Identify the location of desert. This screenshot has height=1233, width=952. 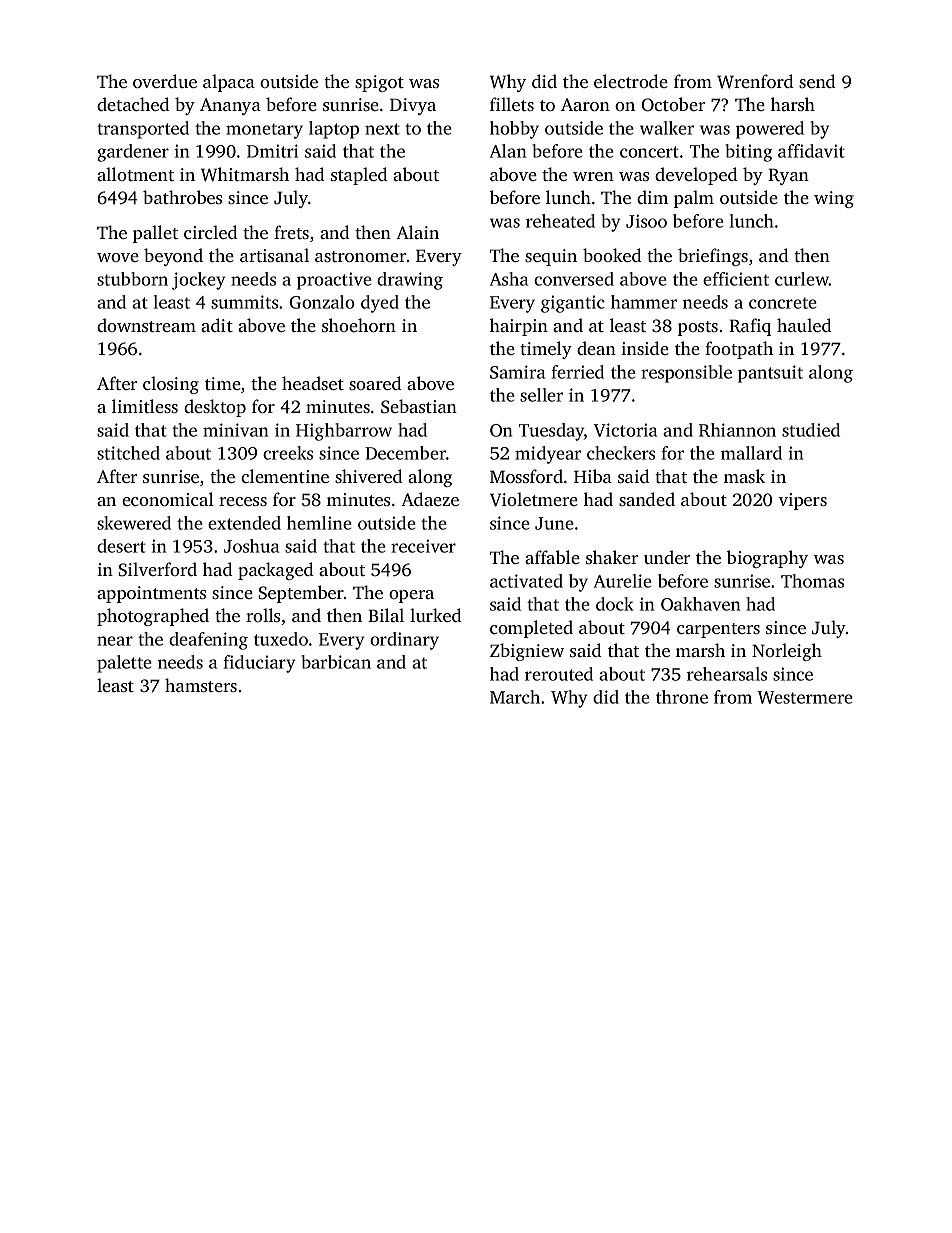
(121, 546).
